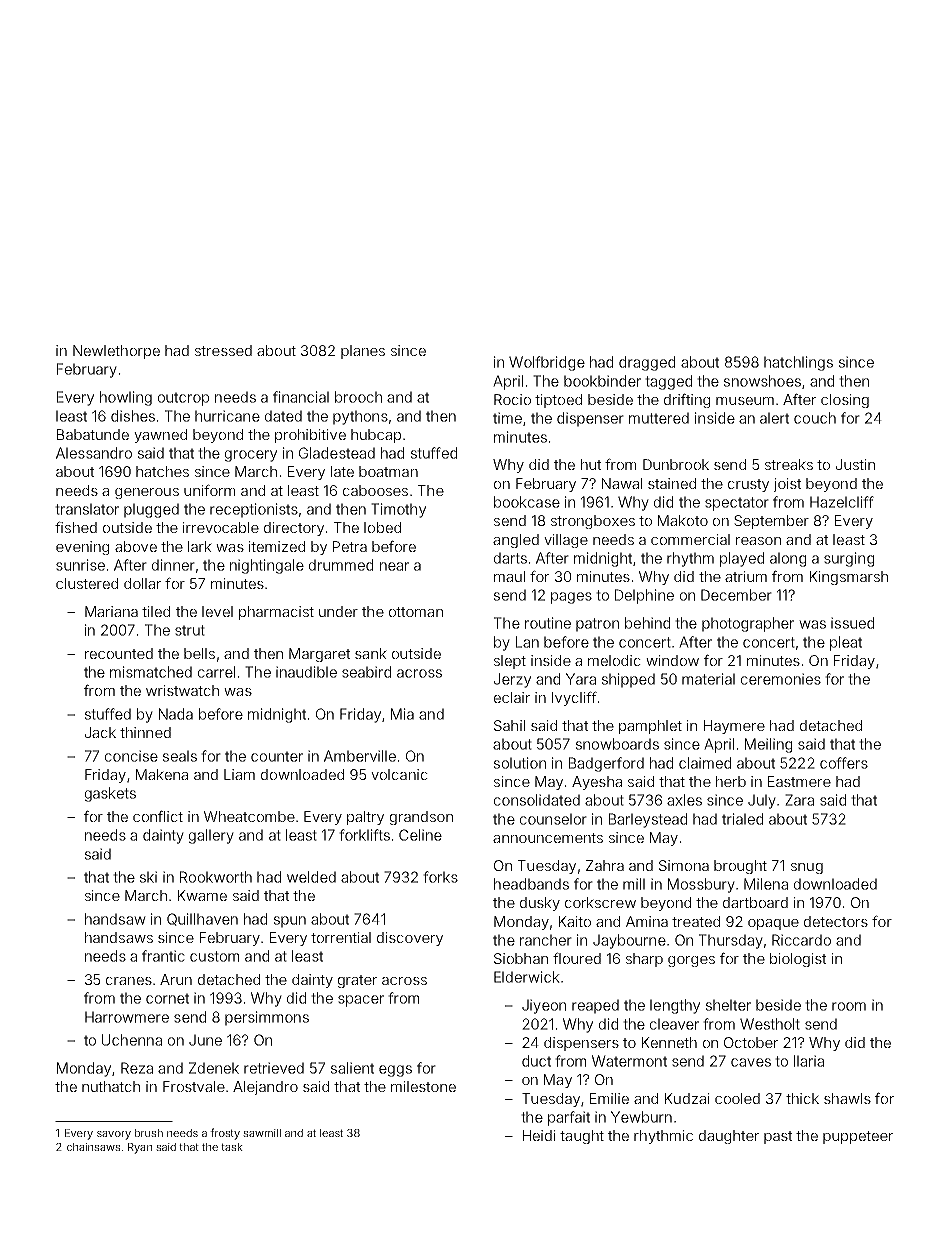 The width and height of the page is (952, 1233). Describe the element at coordinates (807, 868) in the page. I see `snug` at that location.
